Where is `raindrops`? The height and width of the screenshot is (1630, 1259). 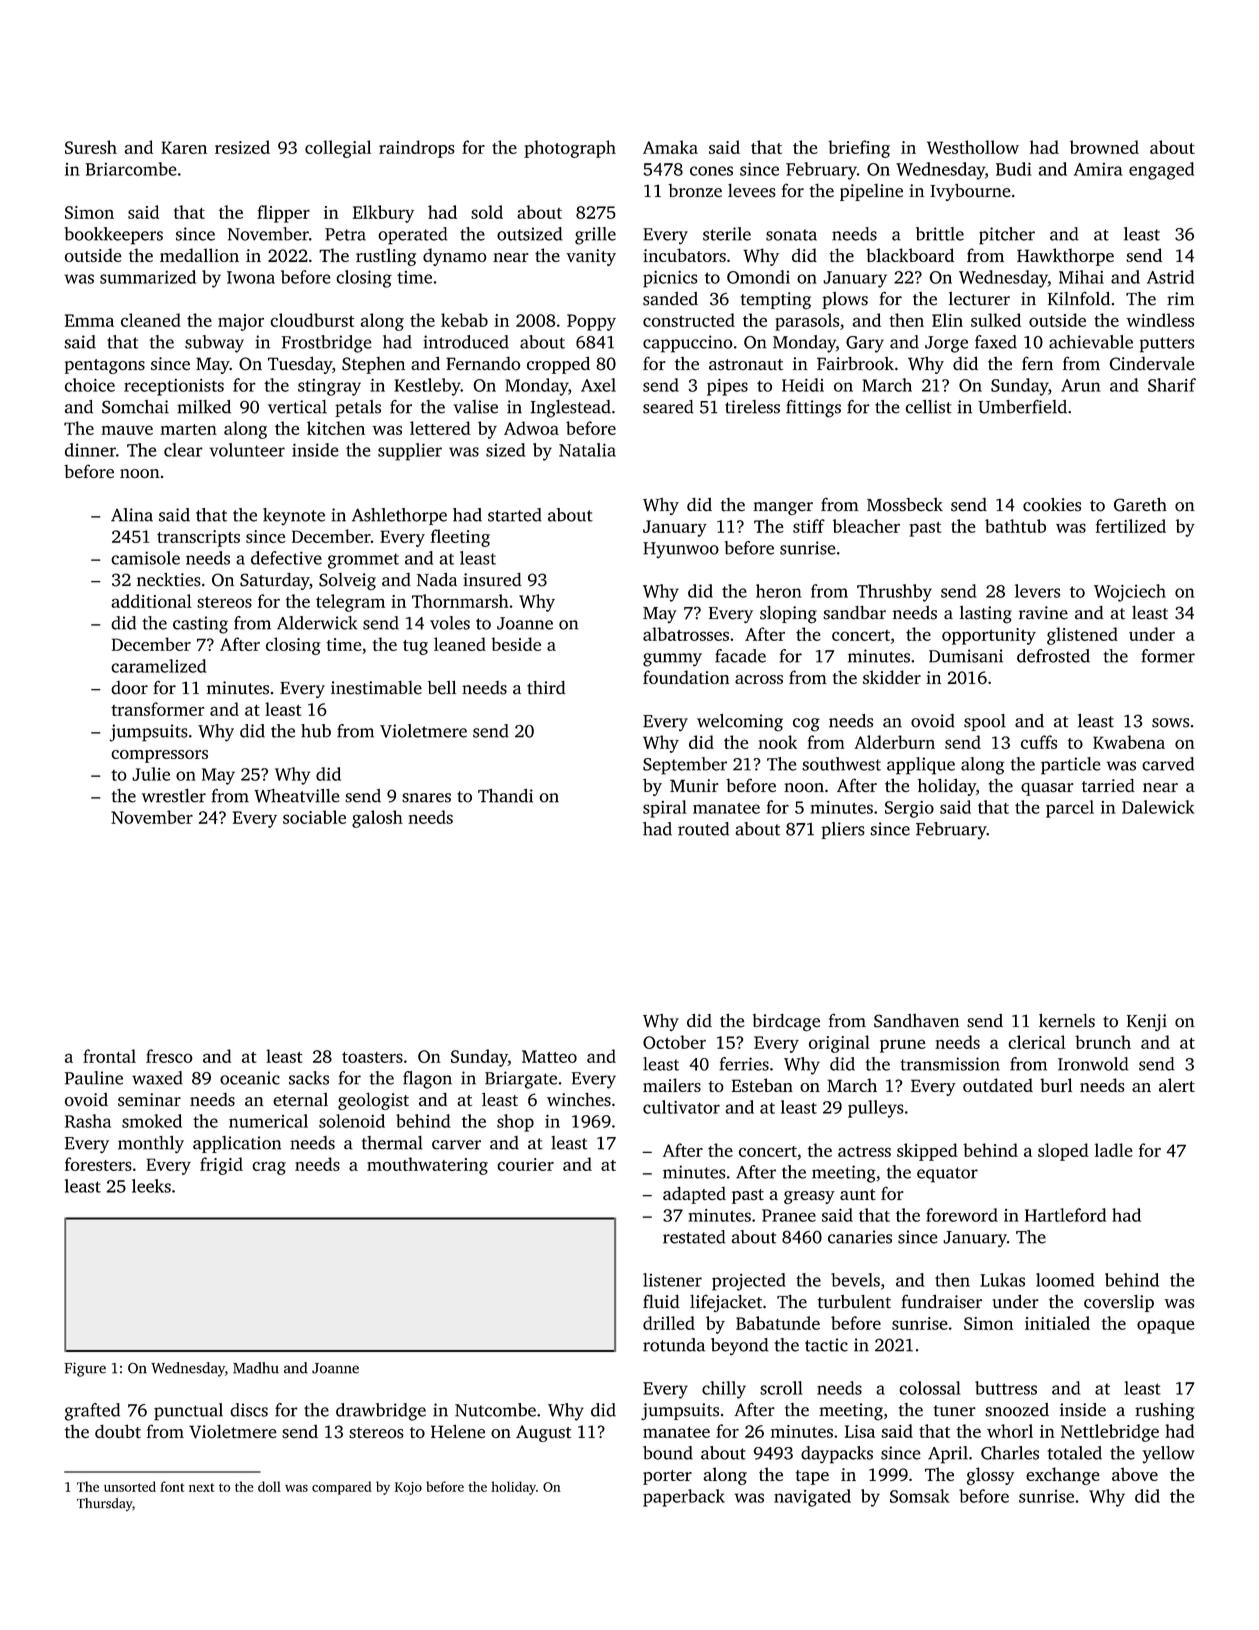 raindrops is located at coordinates (417, 149).
